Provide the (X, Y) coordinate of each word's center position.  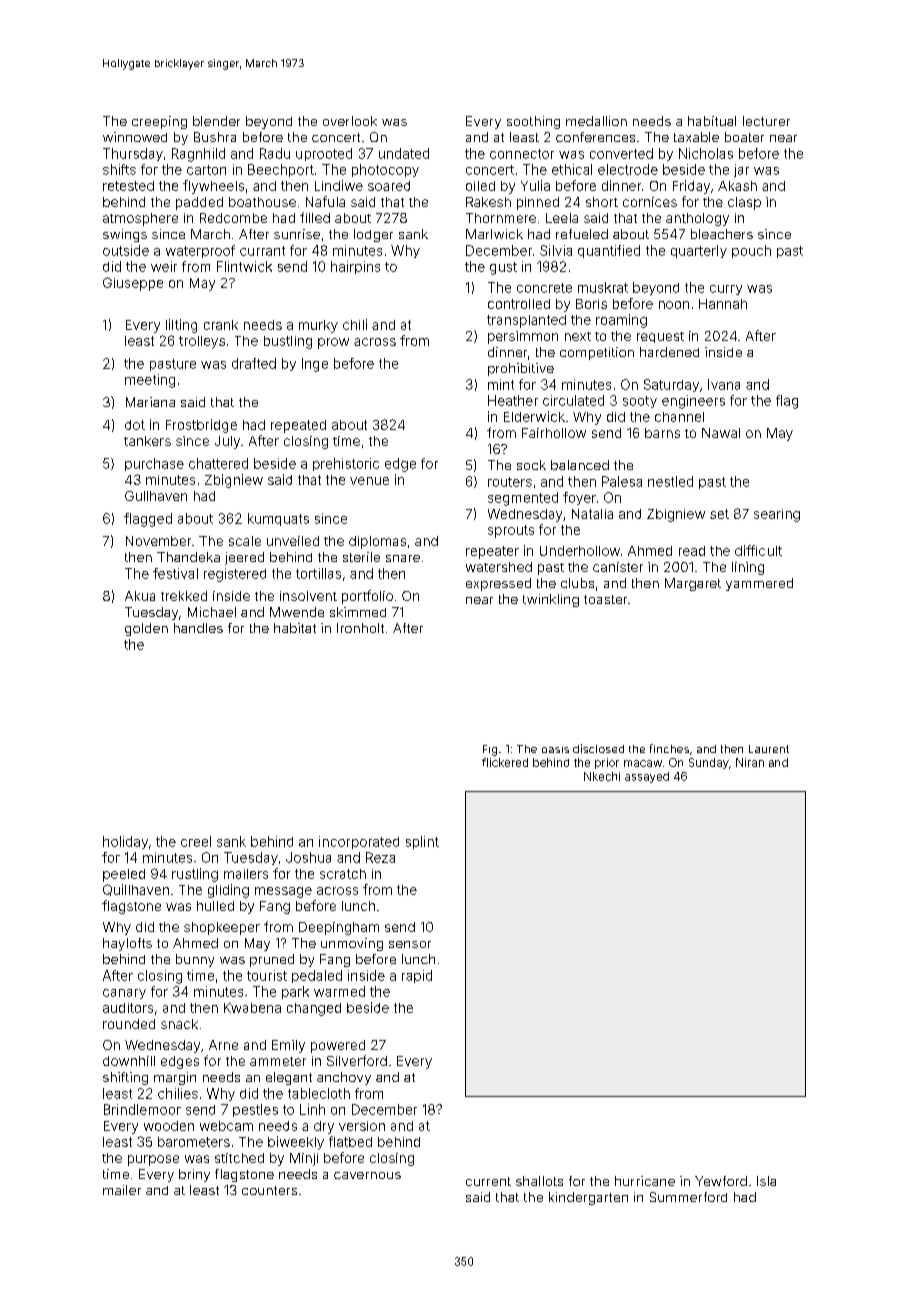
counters (269, 1190)
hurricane (645, 1181)
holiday (125, 842)
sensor (410, 944)
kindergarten (588, 1198)
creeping (159, 122)
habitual (712, 121)
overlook (350, 121)
